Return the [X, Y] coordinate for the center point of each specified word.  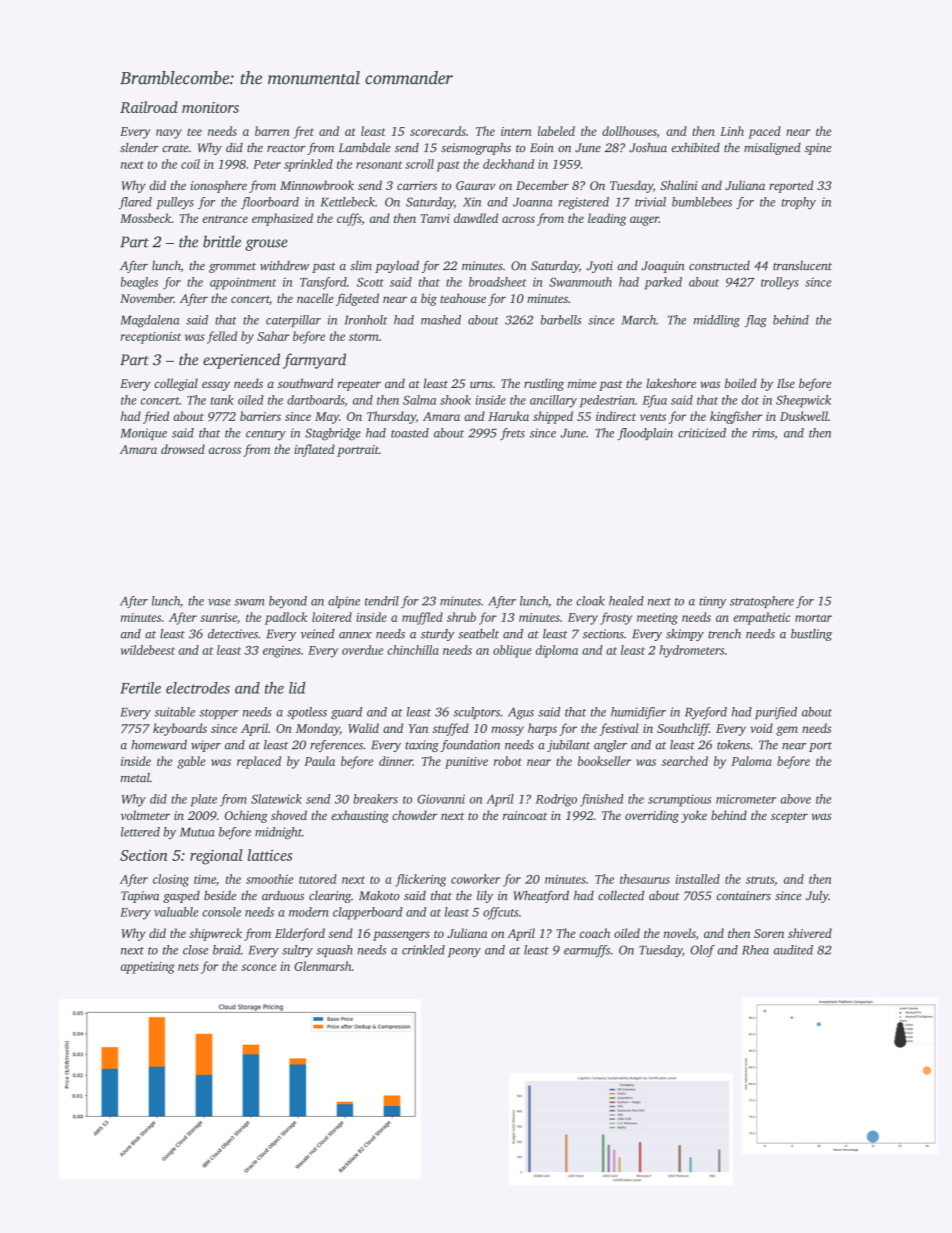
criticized [702, 433]
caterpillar [293, 321]
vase [219, 602]
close [195, 950]
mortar [813, 618]
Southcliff [683, 729]
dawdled [476, 218]
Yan [418, 728]
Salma [419, 400]
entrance [225, 219]
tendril [382, 601]
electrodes [198, 688]
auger [644, 221]
